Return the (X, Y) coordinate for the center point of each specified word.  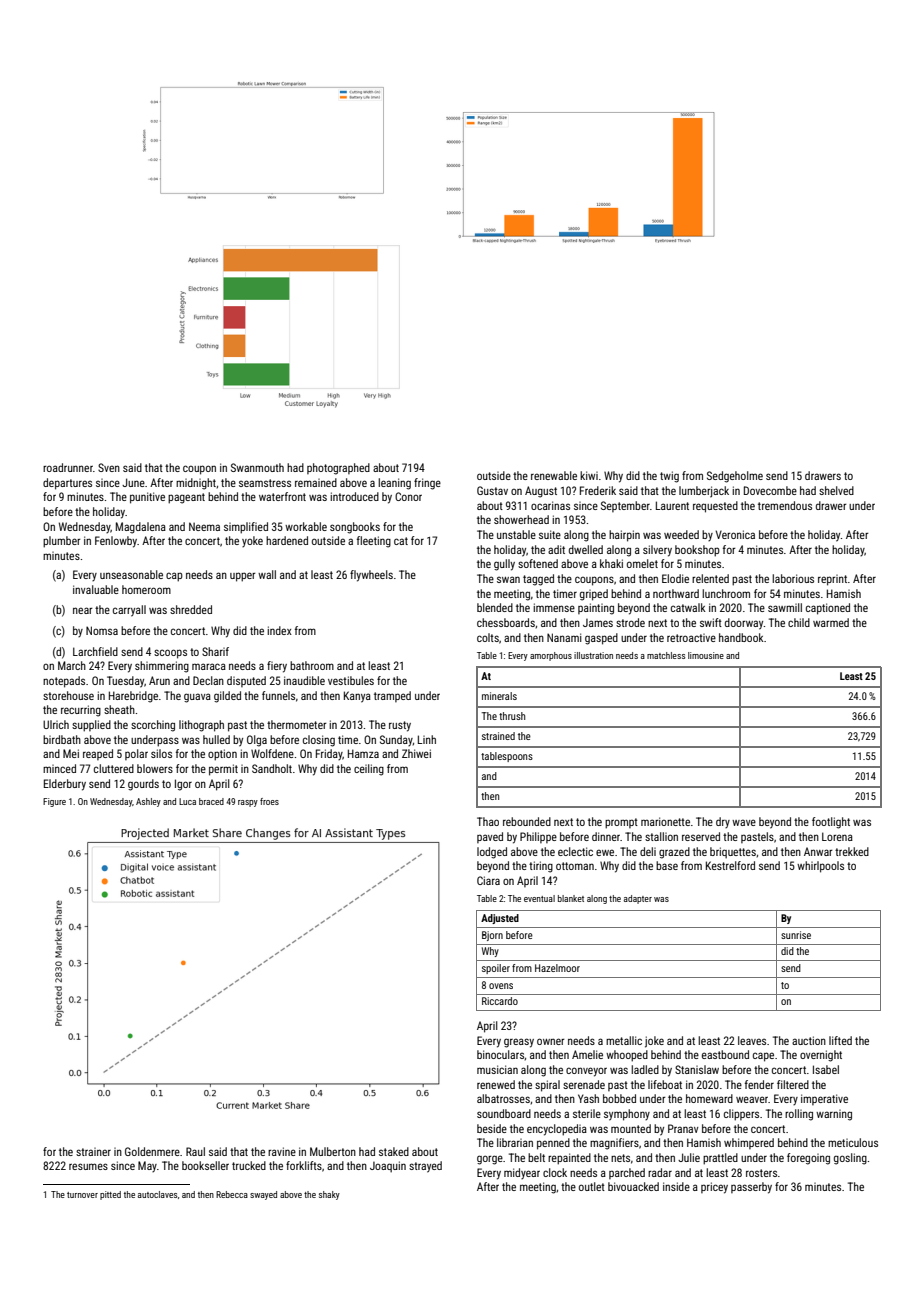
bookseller (205, 1165)
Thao (488, 821)
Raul (195, 1151)
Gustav (492, 490)
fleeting (374, 542)
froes (269, 801)
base (667, 865)
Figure (54, 802)
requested (715, 507)
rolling (799, 1115)
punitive (147, 498)
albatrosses (503, 1098)
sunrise (796, 935)
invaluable (96, 589)
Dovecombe (770, 490)
